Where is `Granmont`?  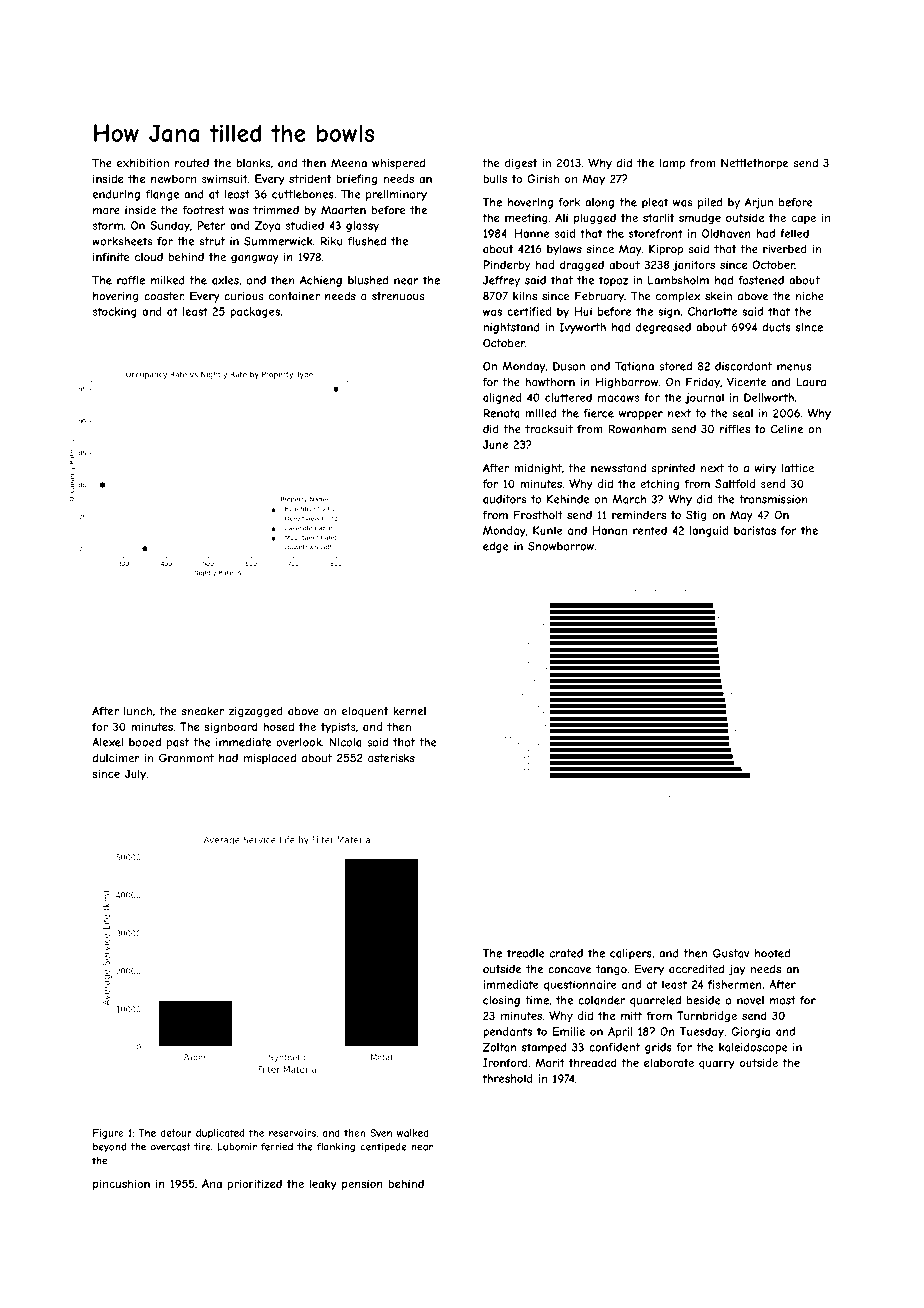
Granmont is located at coordinates (186, 758).
